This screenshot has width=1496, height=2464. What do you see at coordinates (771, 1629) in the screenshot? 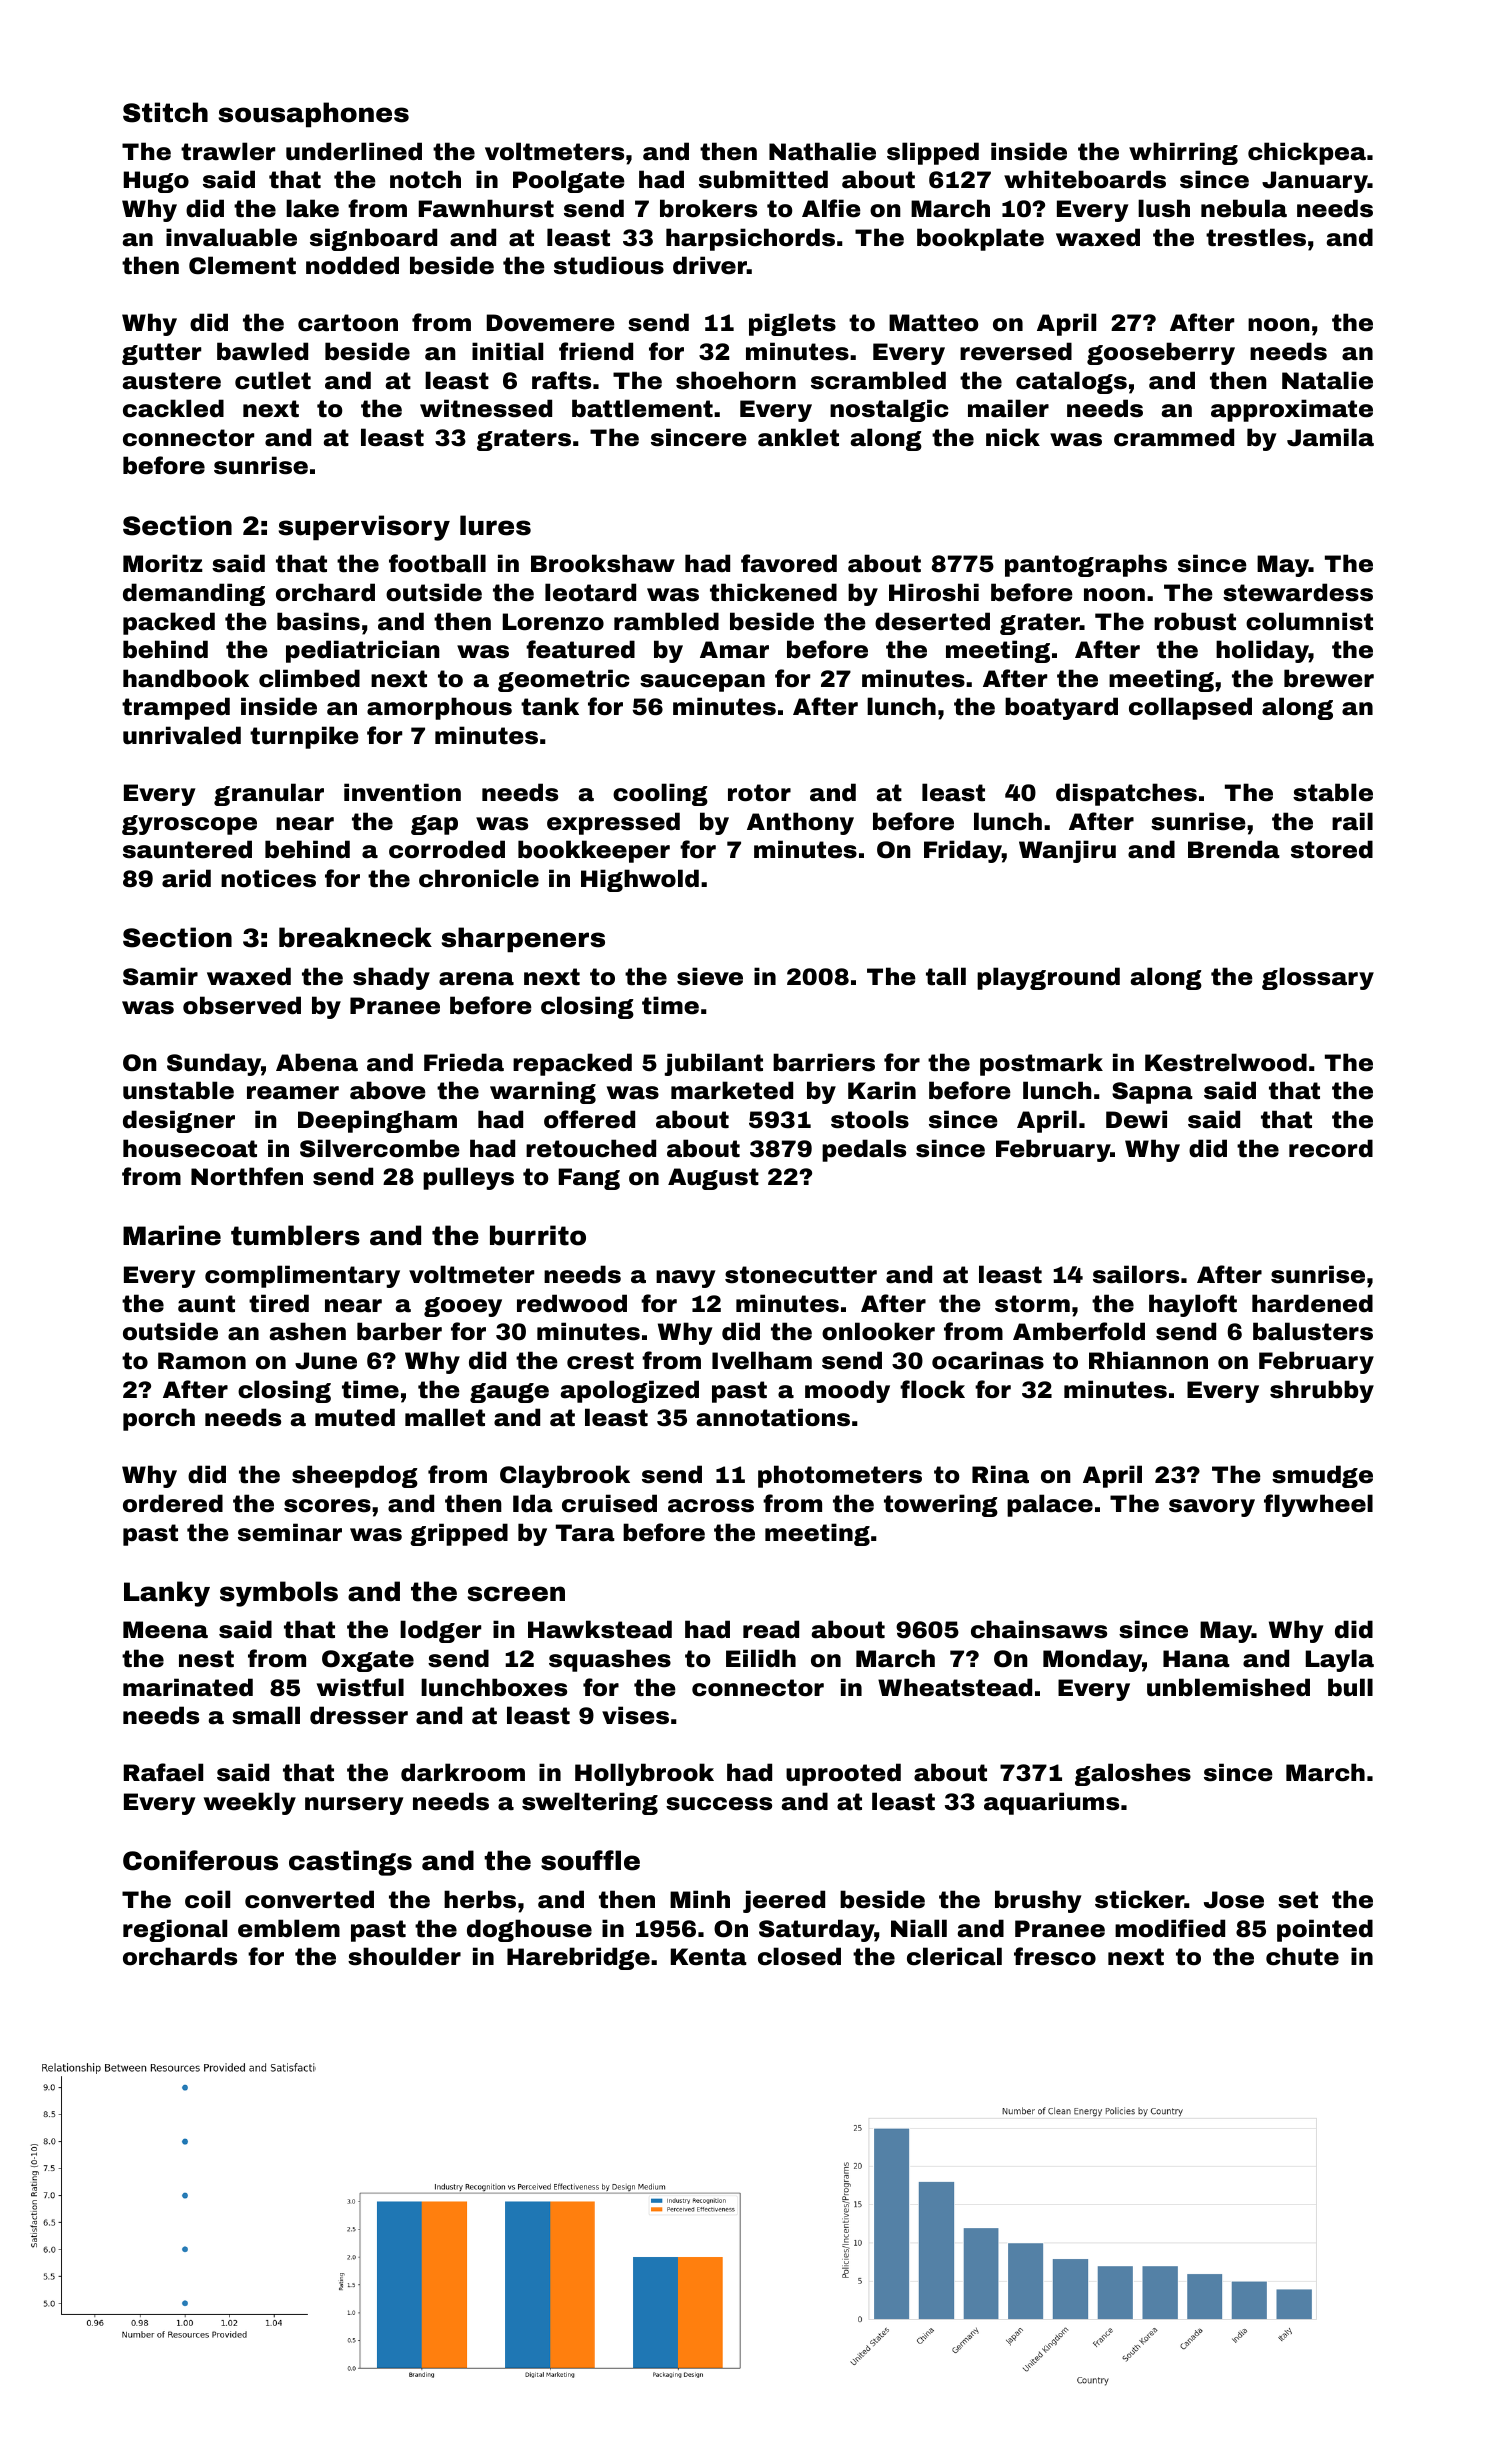
I see `read` at bounding box center [771, 1629].
